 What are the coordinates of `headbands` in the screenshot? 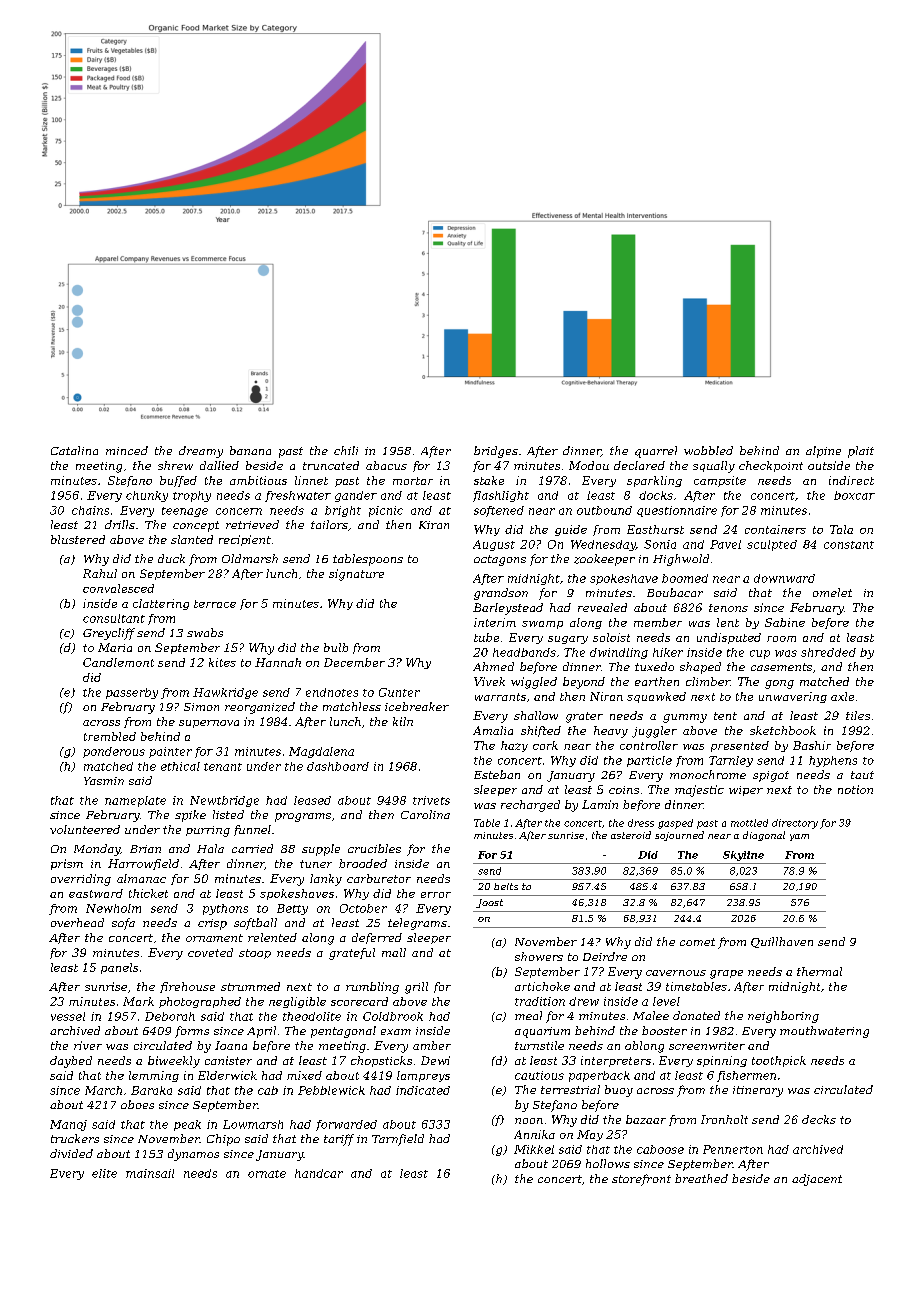 It's located at (524, 652).
